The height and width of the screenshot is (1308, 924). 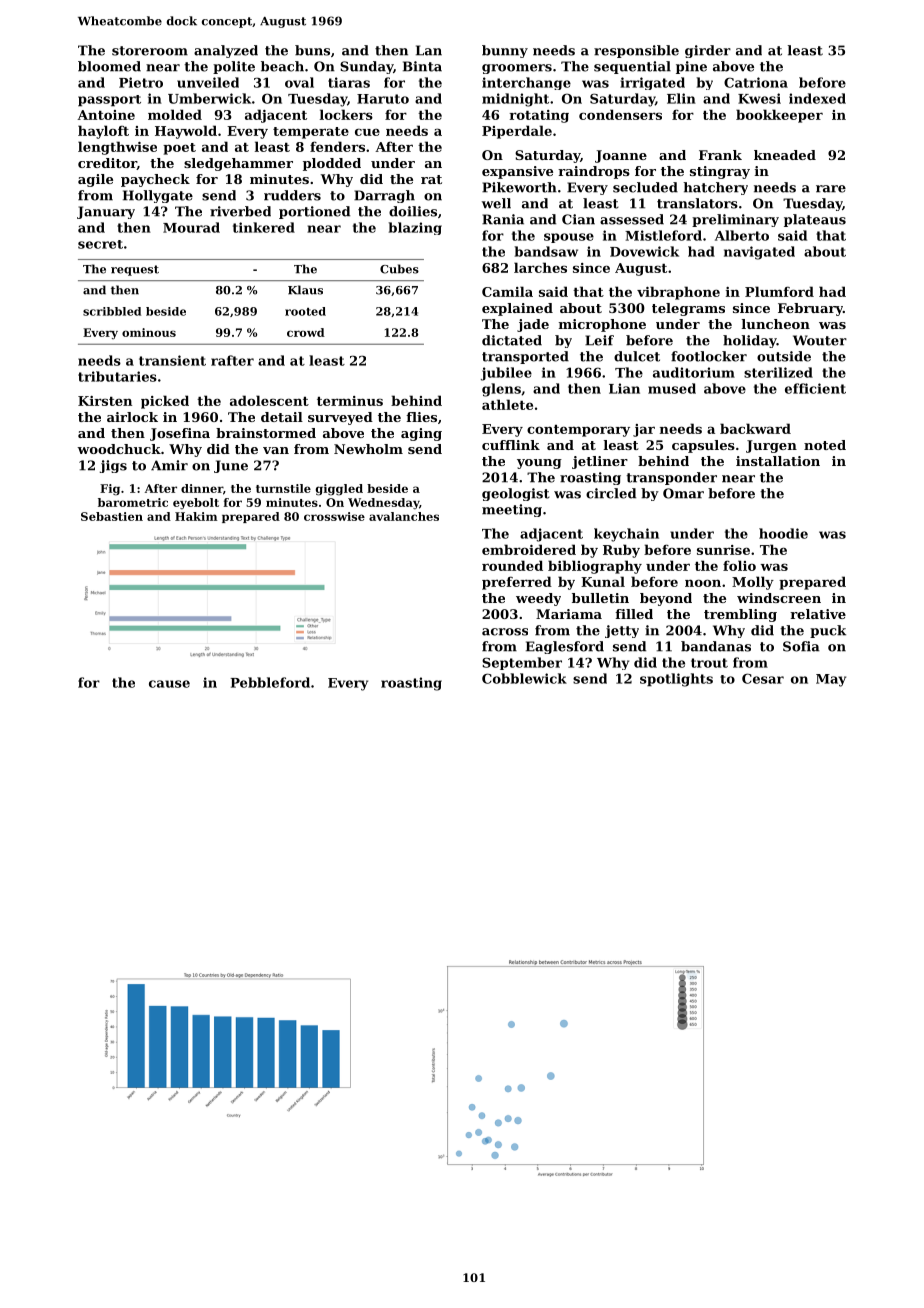 What do you see at coordinates (708, 51) in the screenshot?
I see `girder` at bounding box center [708, 51].
